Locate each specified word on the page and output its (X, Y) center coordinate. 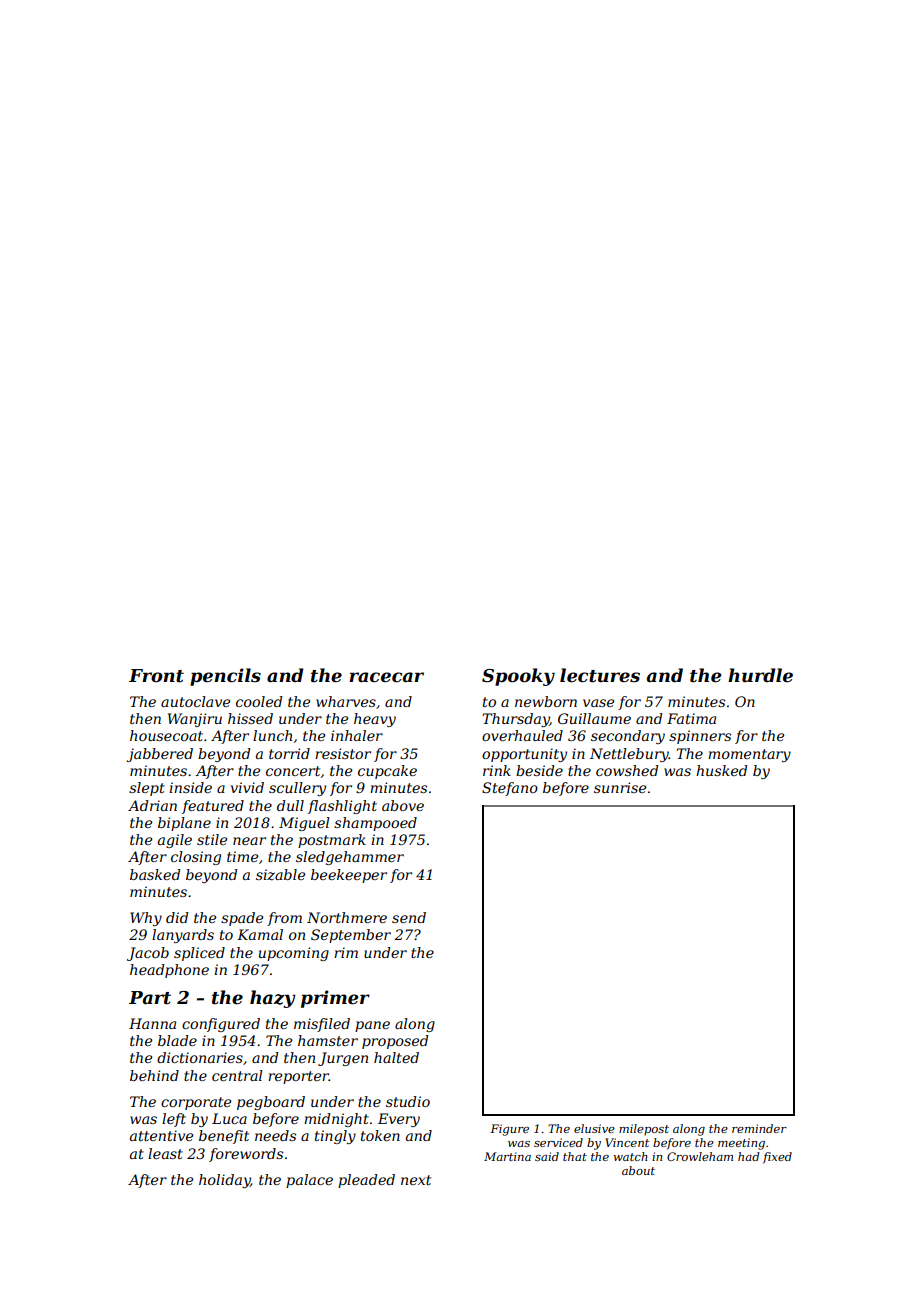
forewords (246, 1155)
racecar (386, 677)
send (409, 917)
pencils (225, 677)
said (547, 1156)
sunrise (620, 787)
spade (242, 919)
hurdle (760, 675)
